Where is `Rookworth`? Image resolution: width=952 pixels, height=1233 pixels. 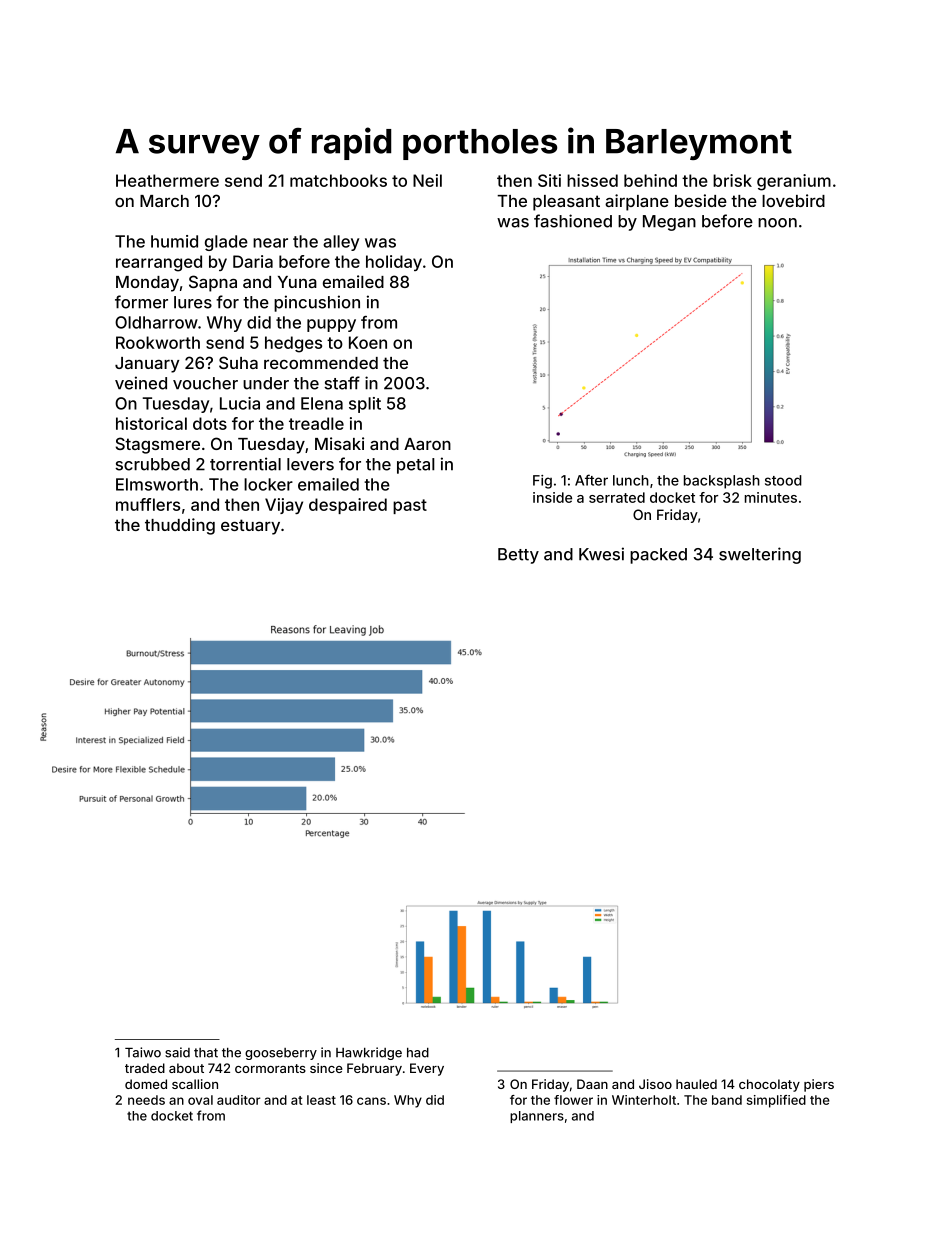 Rookworth is located at coordinates (158, 342).
